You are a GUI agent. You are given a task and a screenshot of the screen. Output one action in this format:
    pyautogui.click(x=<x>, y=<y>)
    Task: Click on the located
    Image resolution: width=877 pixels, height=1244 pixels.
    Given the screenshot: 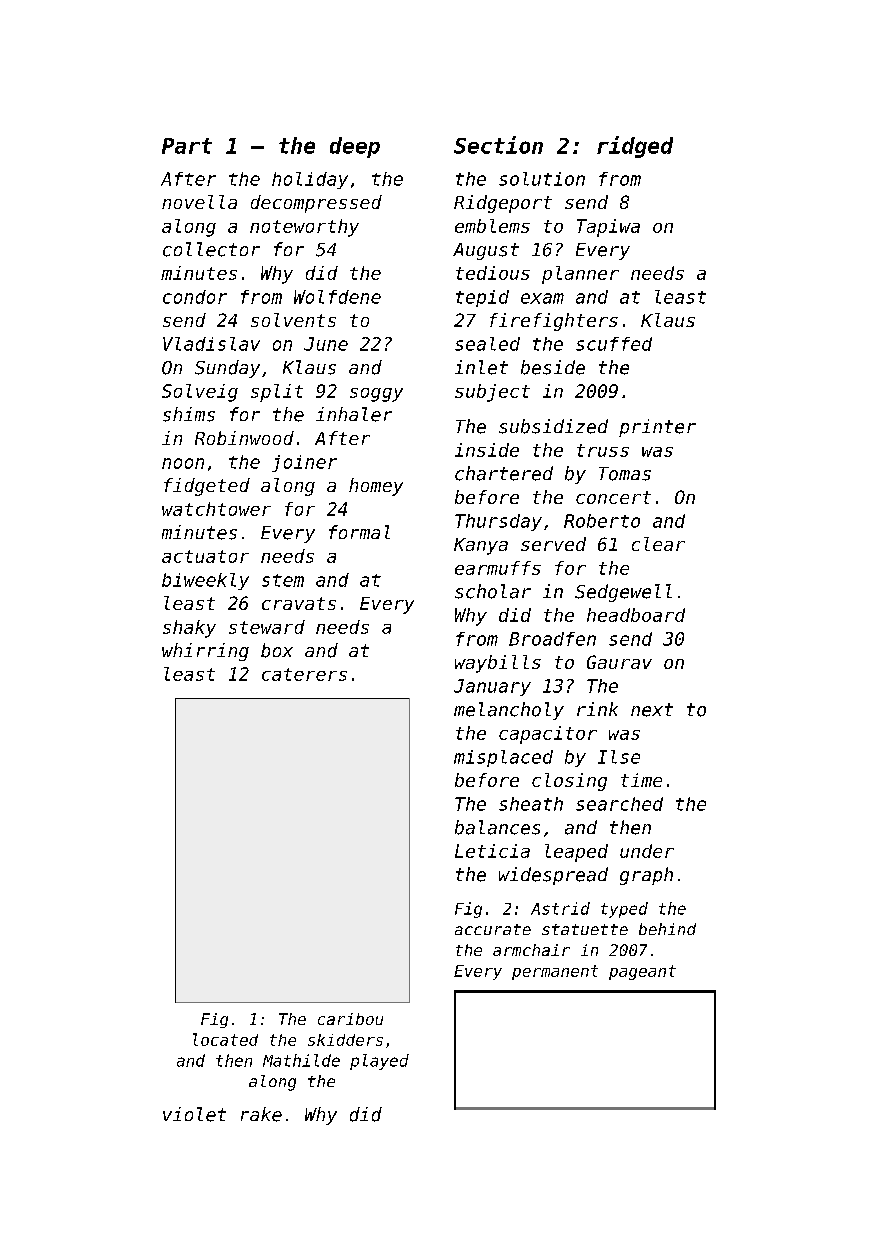 What is the action you would take?
    pyautogui.click(x=225, y=1039)
